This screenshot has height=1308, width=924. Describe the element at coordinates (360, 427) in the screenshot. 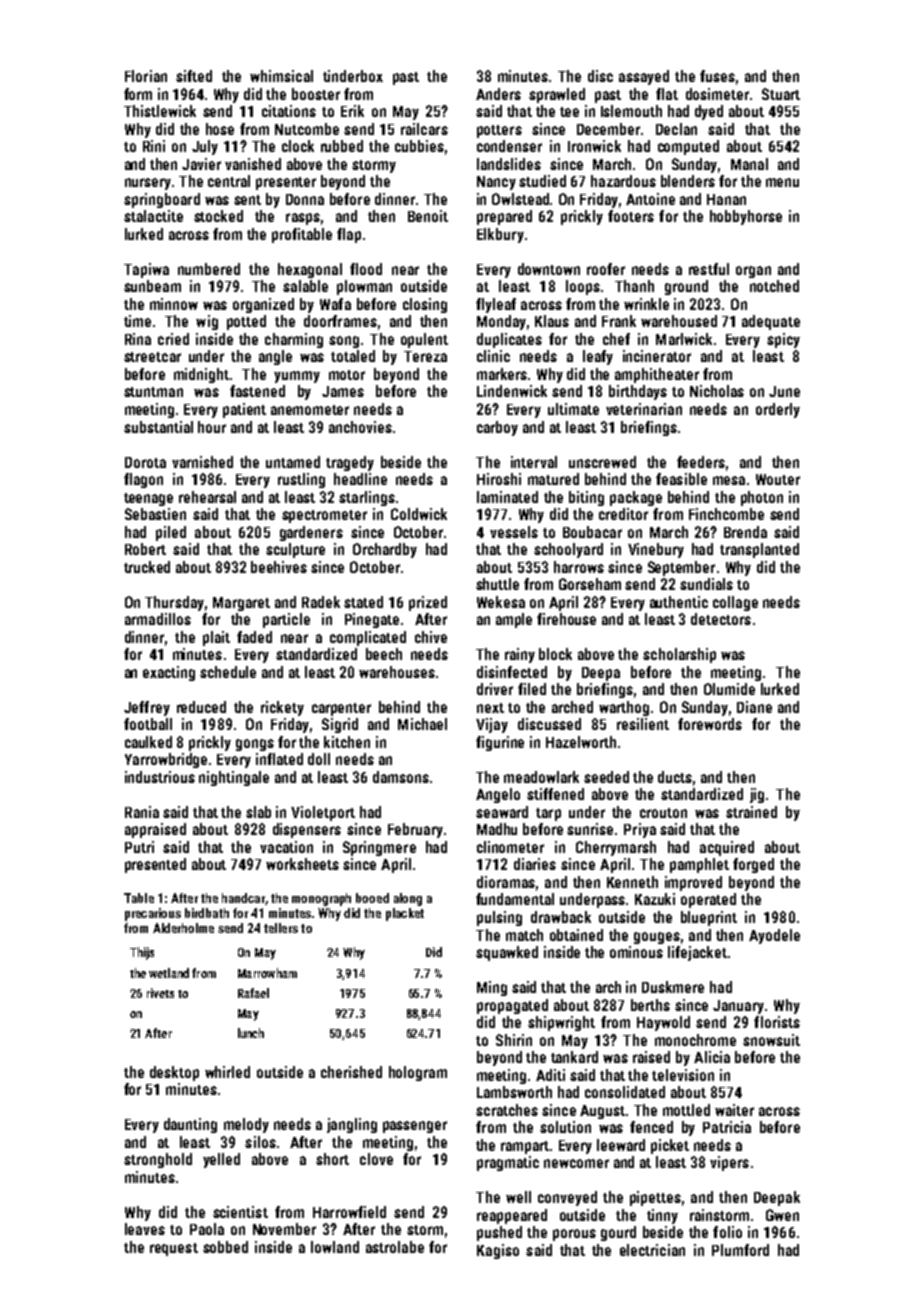

I see `anchovies` at that location.
